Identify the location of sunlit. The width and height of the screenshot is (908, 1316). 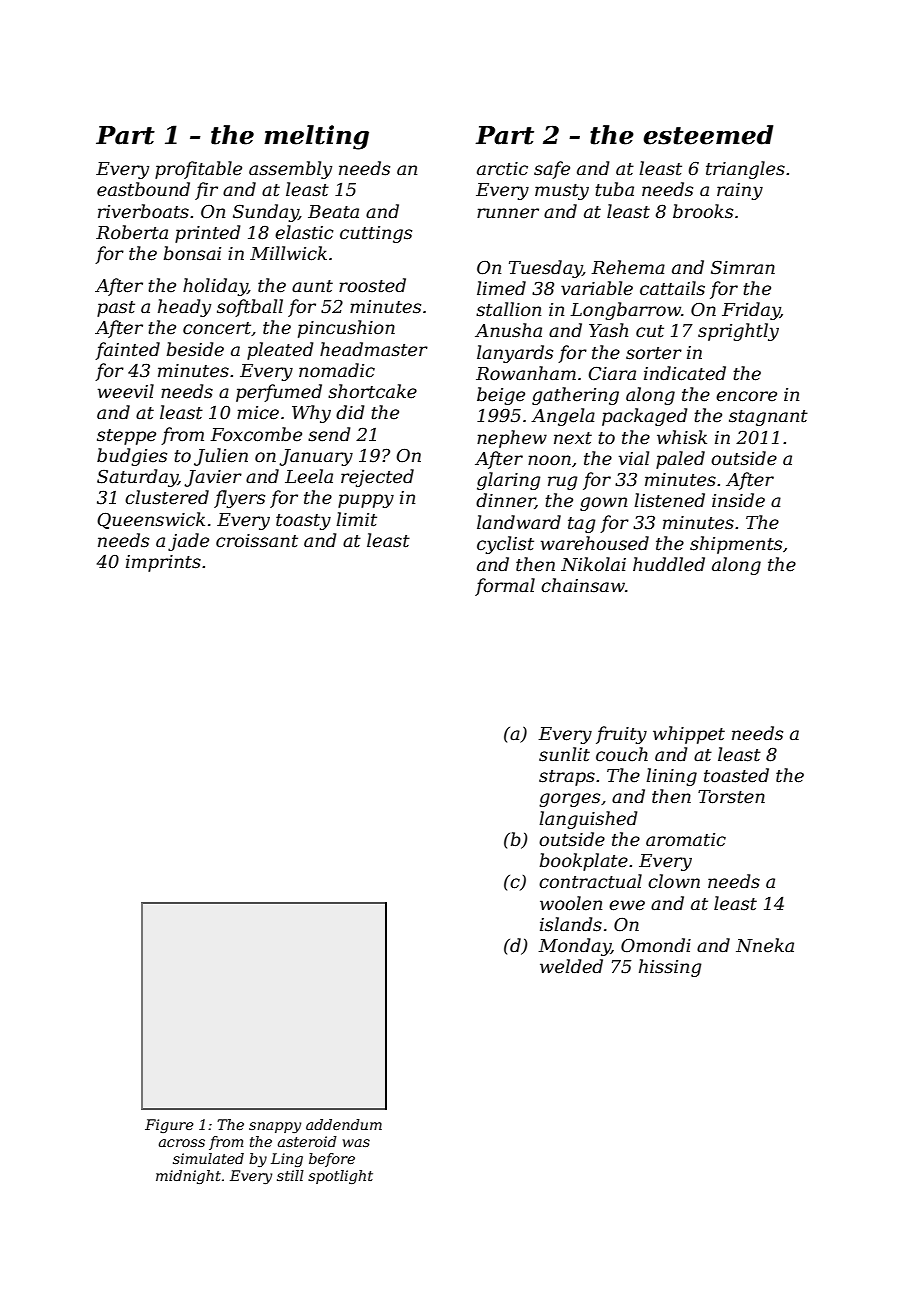
(564, 754).
